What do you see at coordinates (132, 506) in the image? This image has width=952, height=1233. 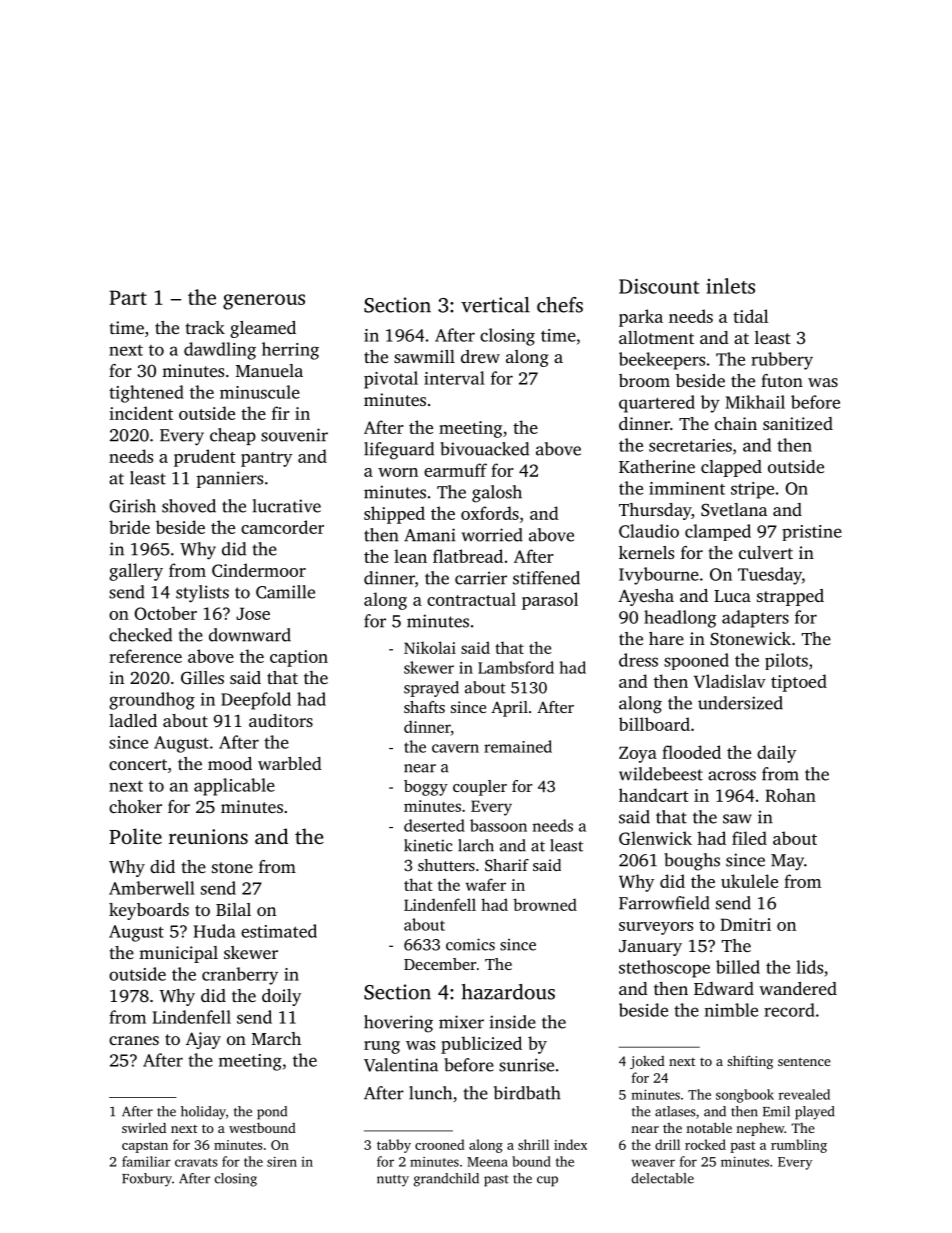 I see `Girish` at bounding box center [132, 506].
